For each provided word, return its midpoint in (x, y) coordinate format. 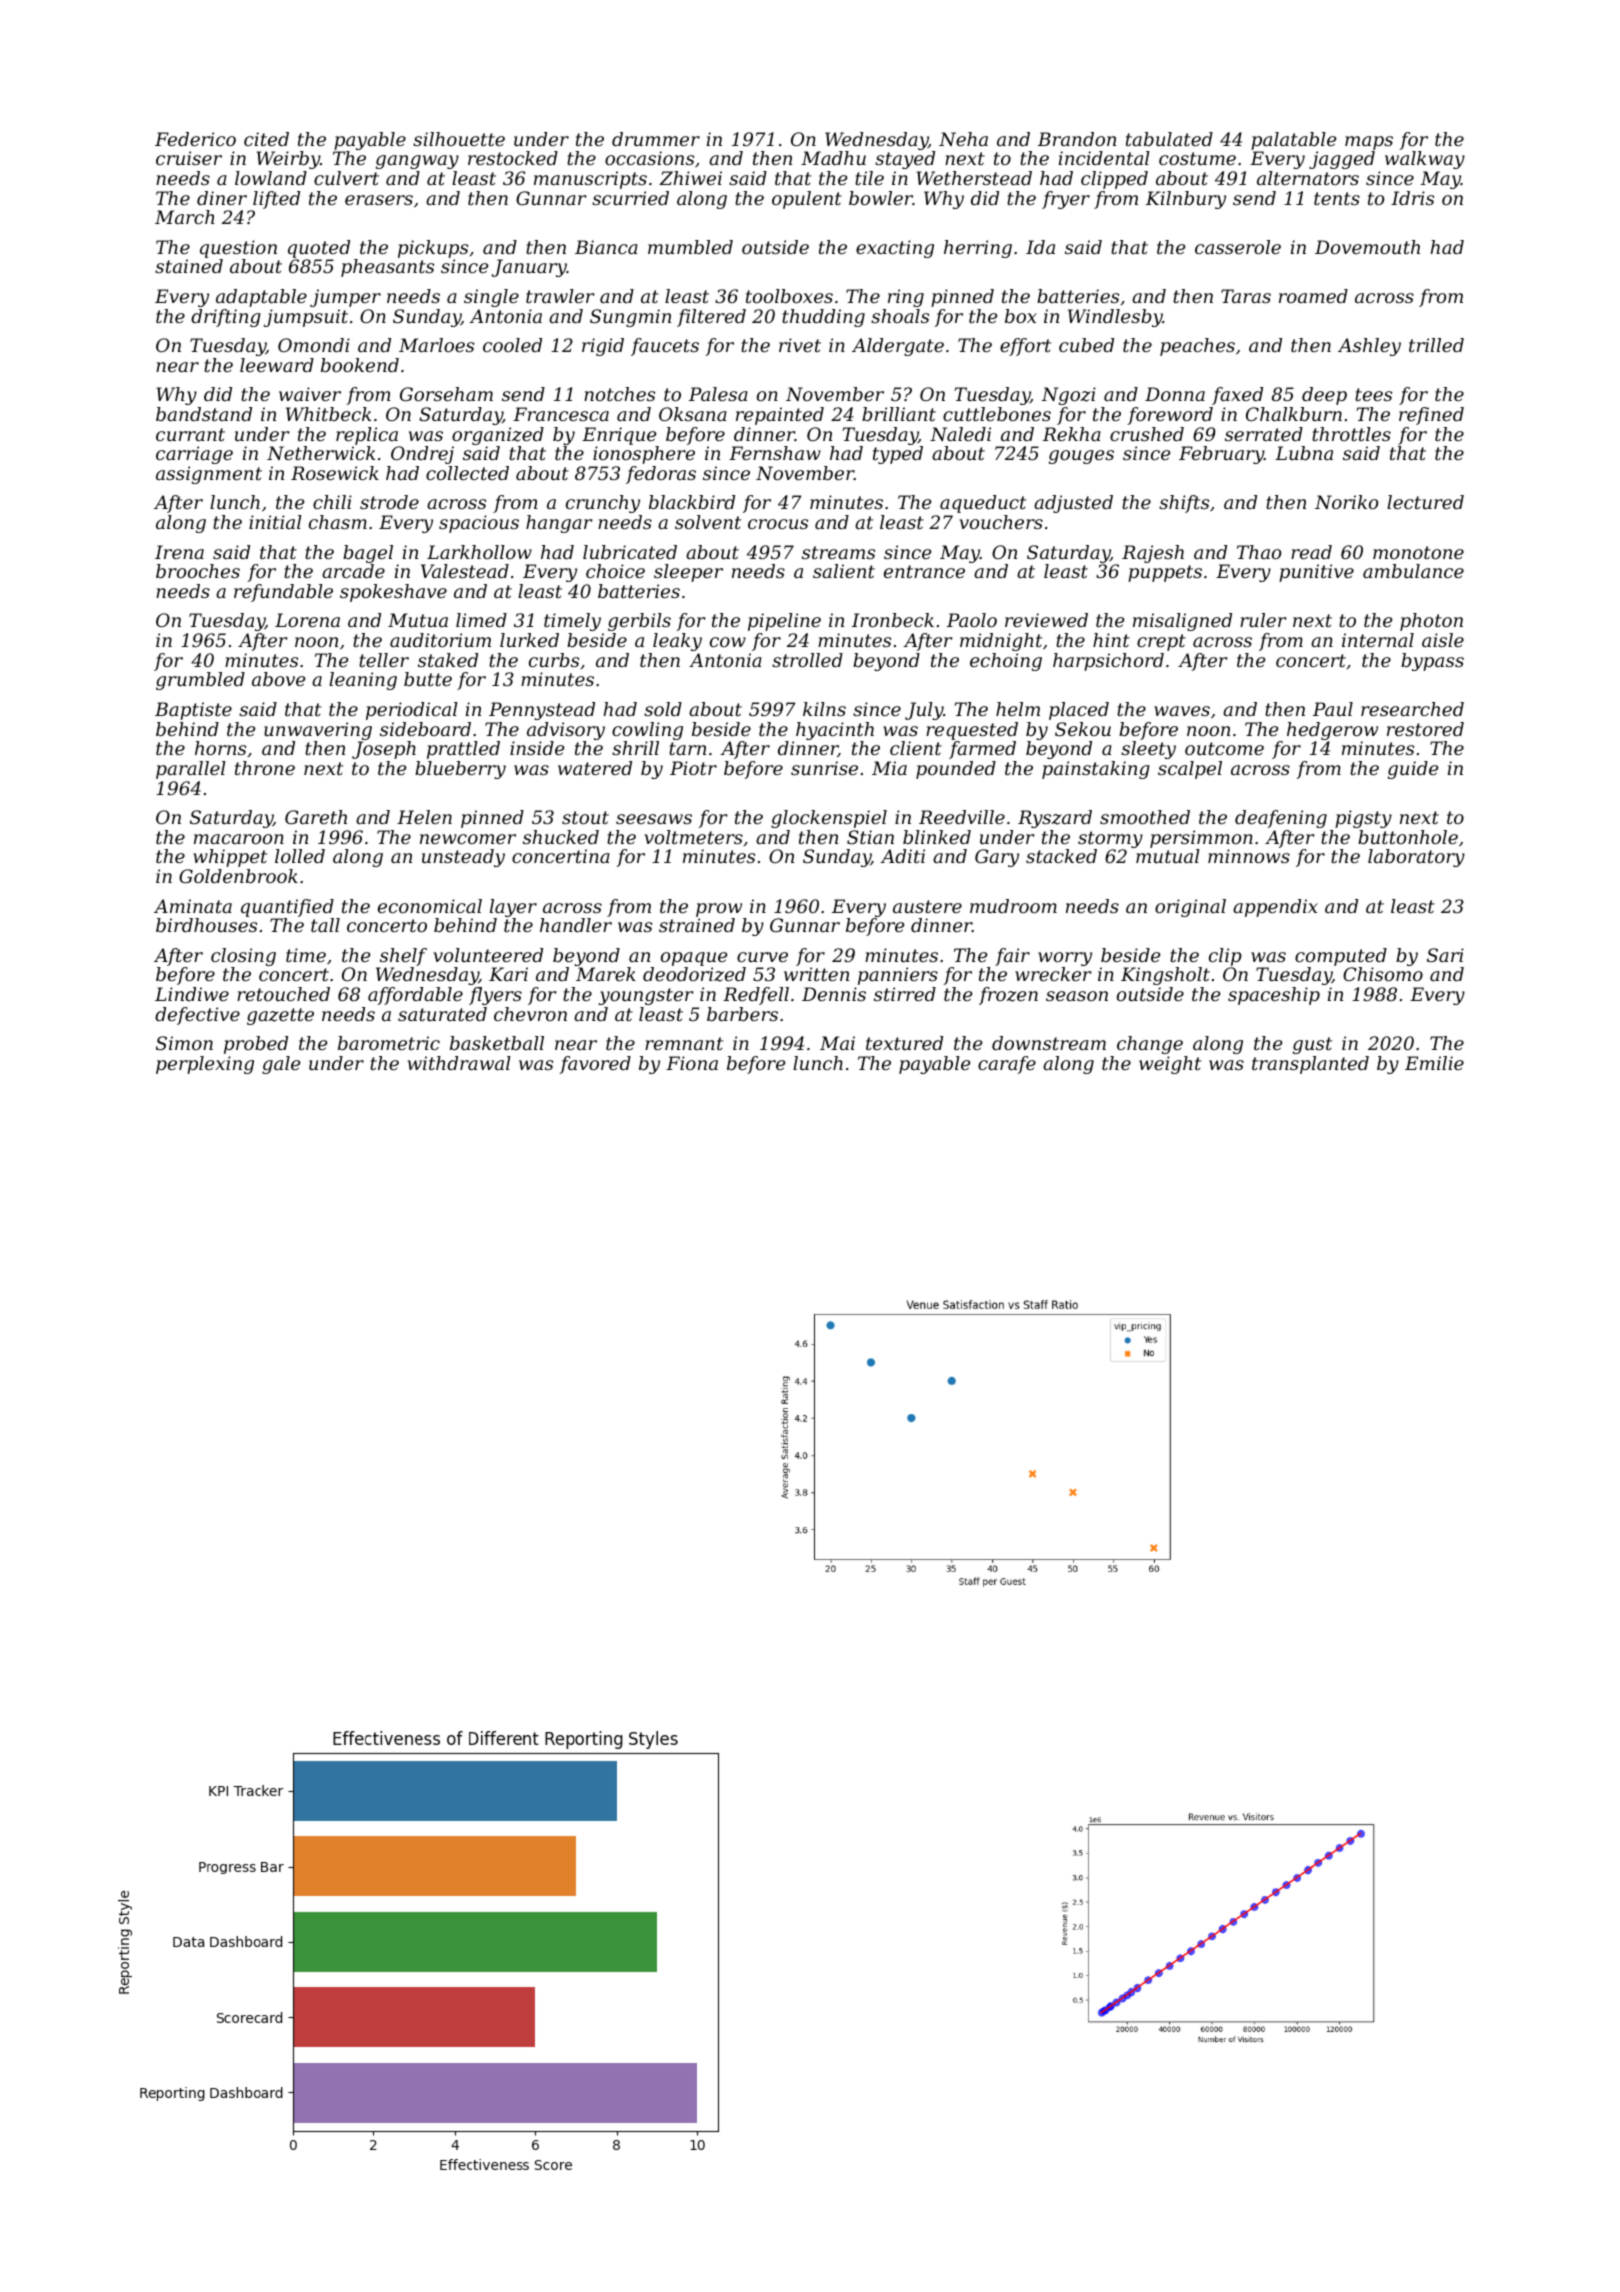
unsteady (463, 858)
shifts (1184, 504)
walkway (1425, 160)
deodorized (694, 974)
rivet (800, 345)
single (491, 298)
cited (266, 139)
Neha (963, 139)
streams (838, 552)
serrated (1264, 434)
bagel (368, 554)
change (1150, 1045)
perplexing (205, 1065)
